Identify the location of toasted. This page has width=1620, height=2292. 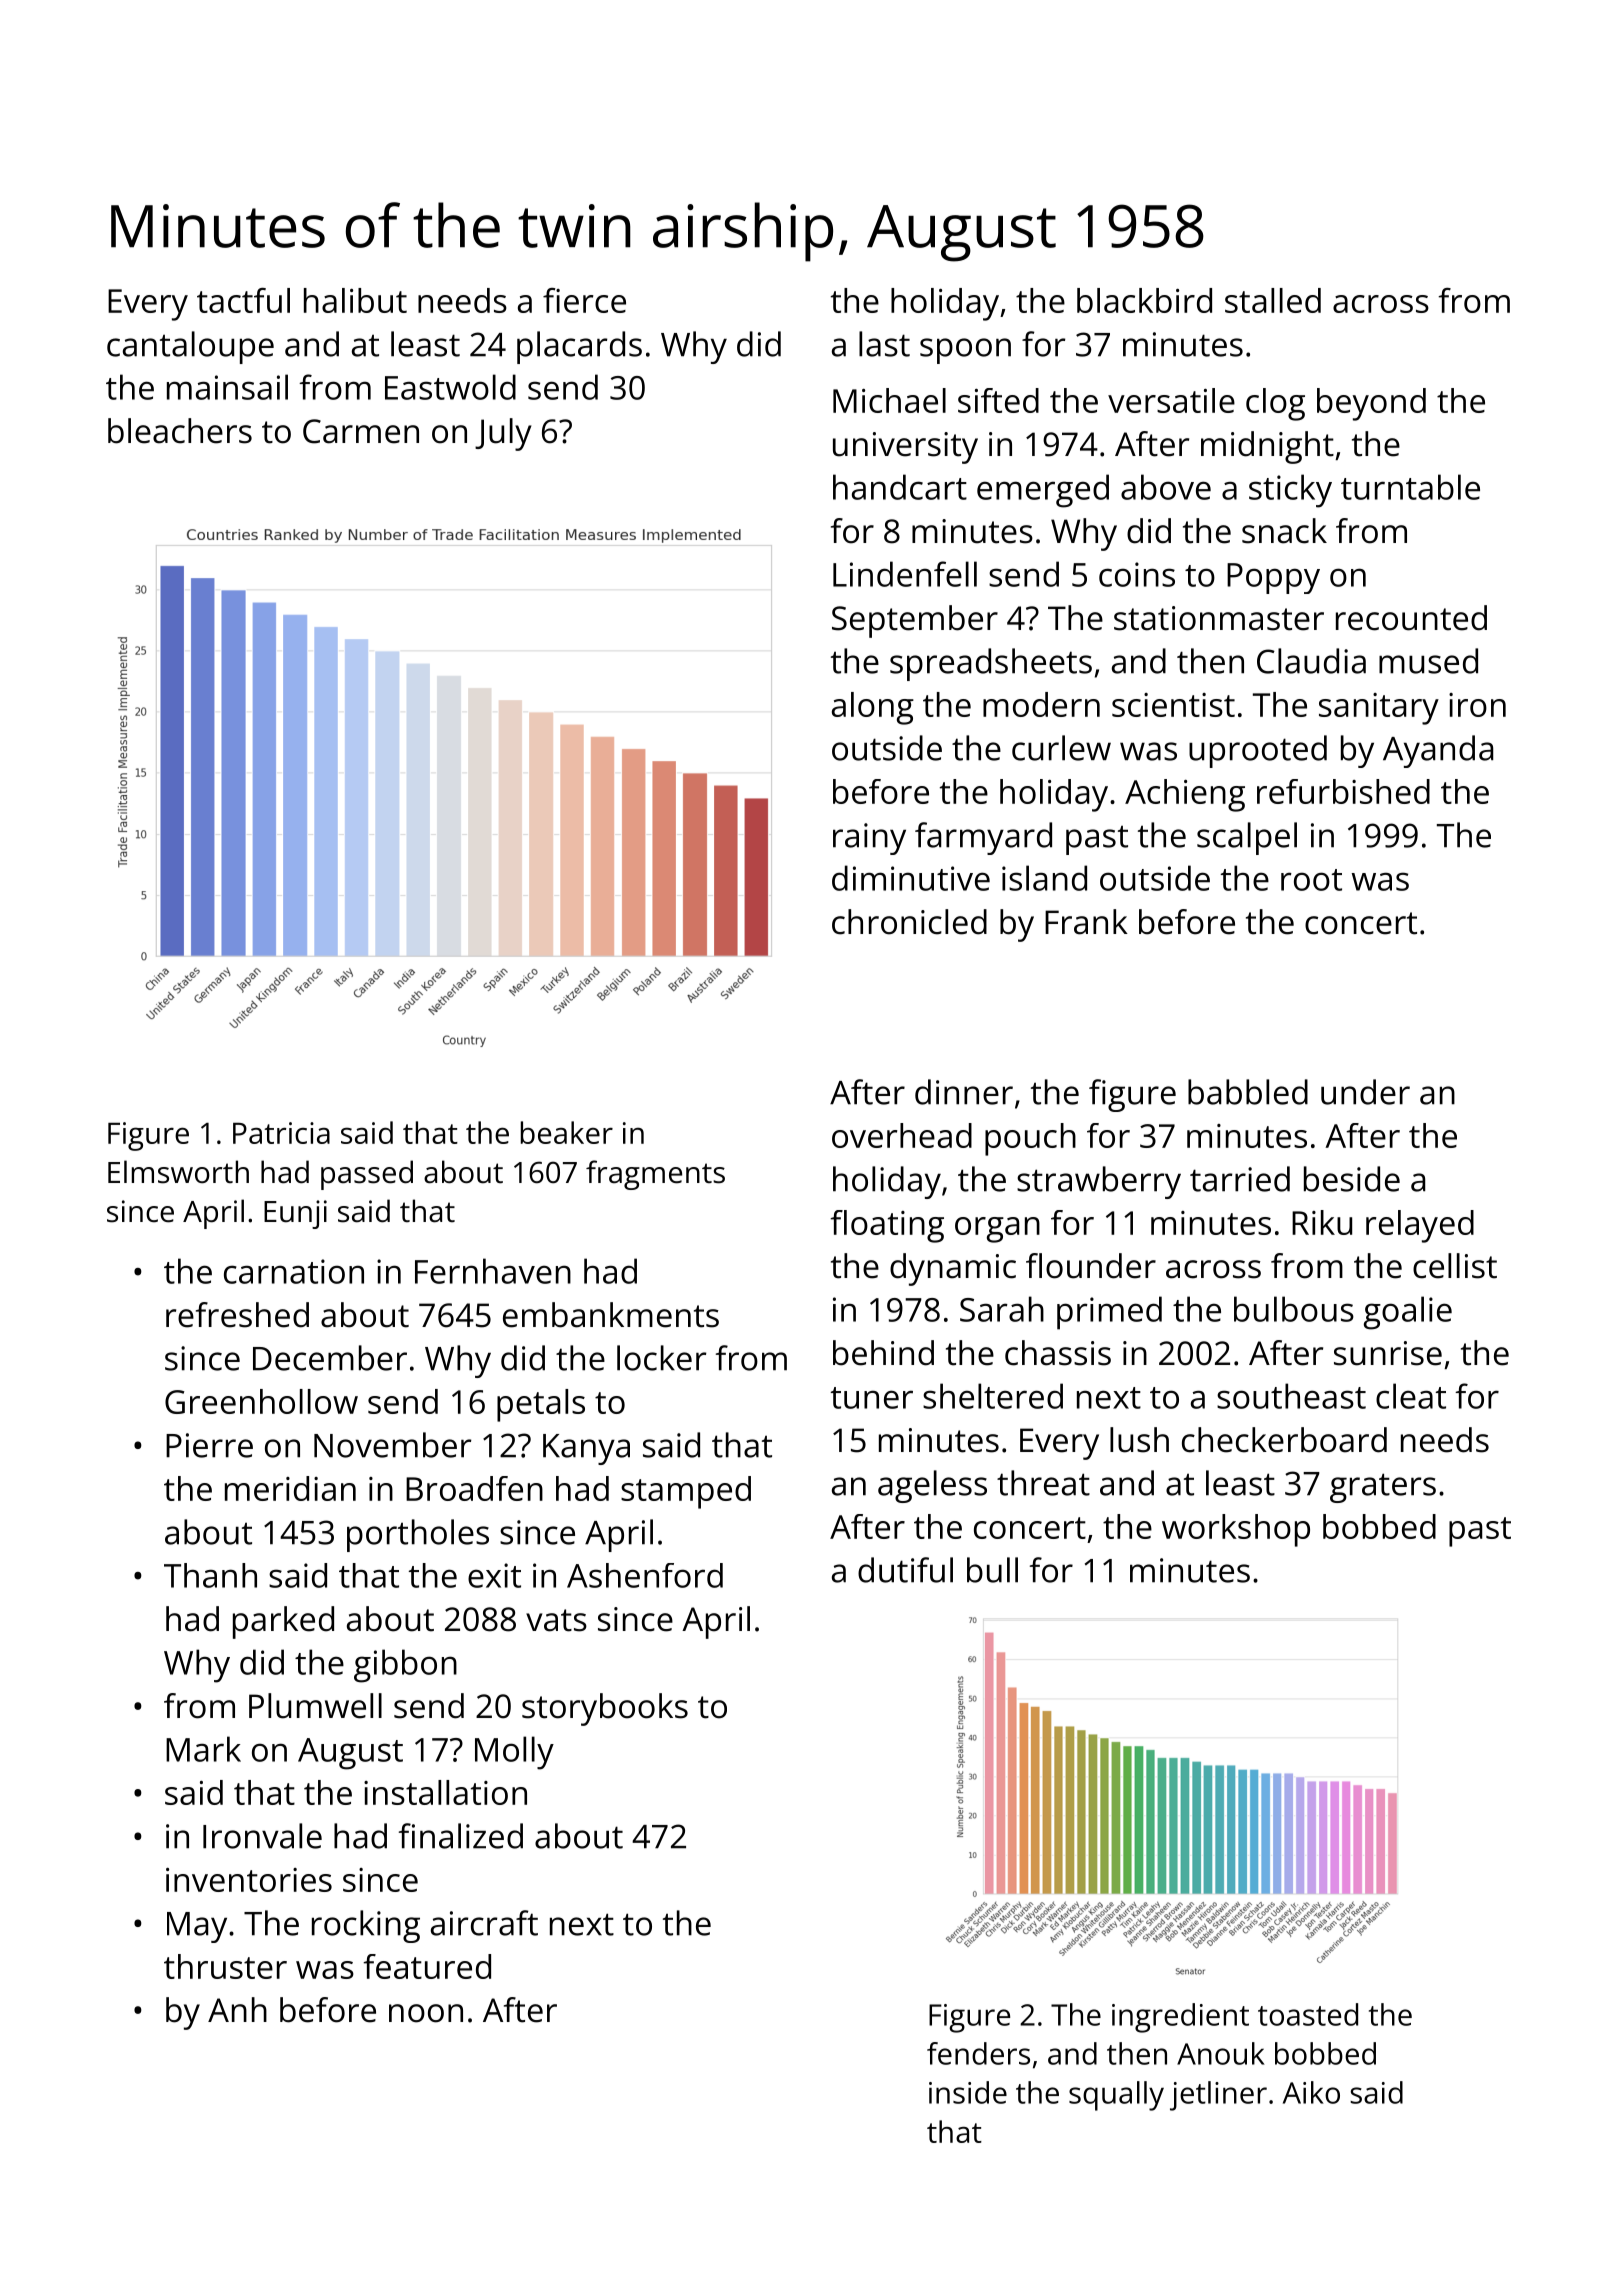
(1308, 2014).
